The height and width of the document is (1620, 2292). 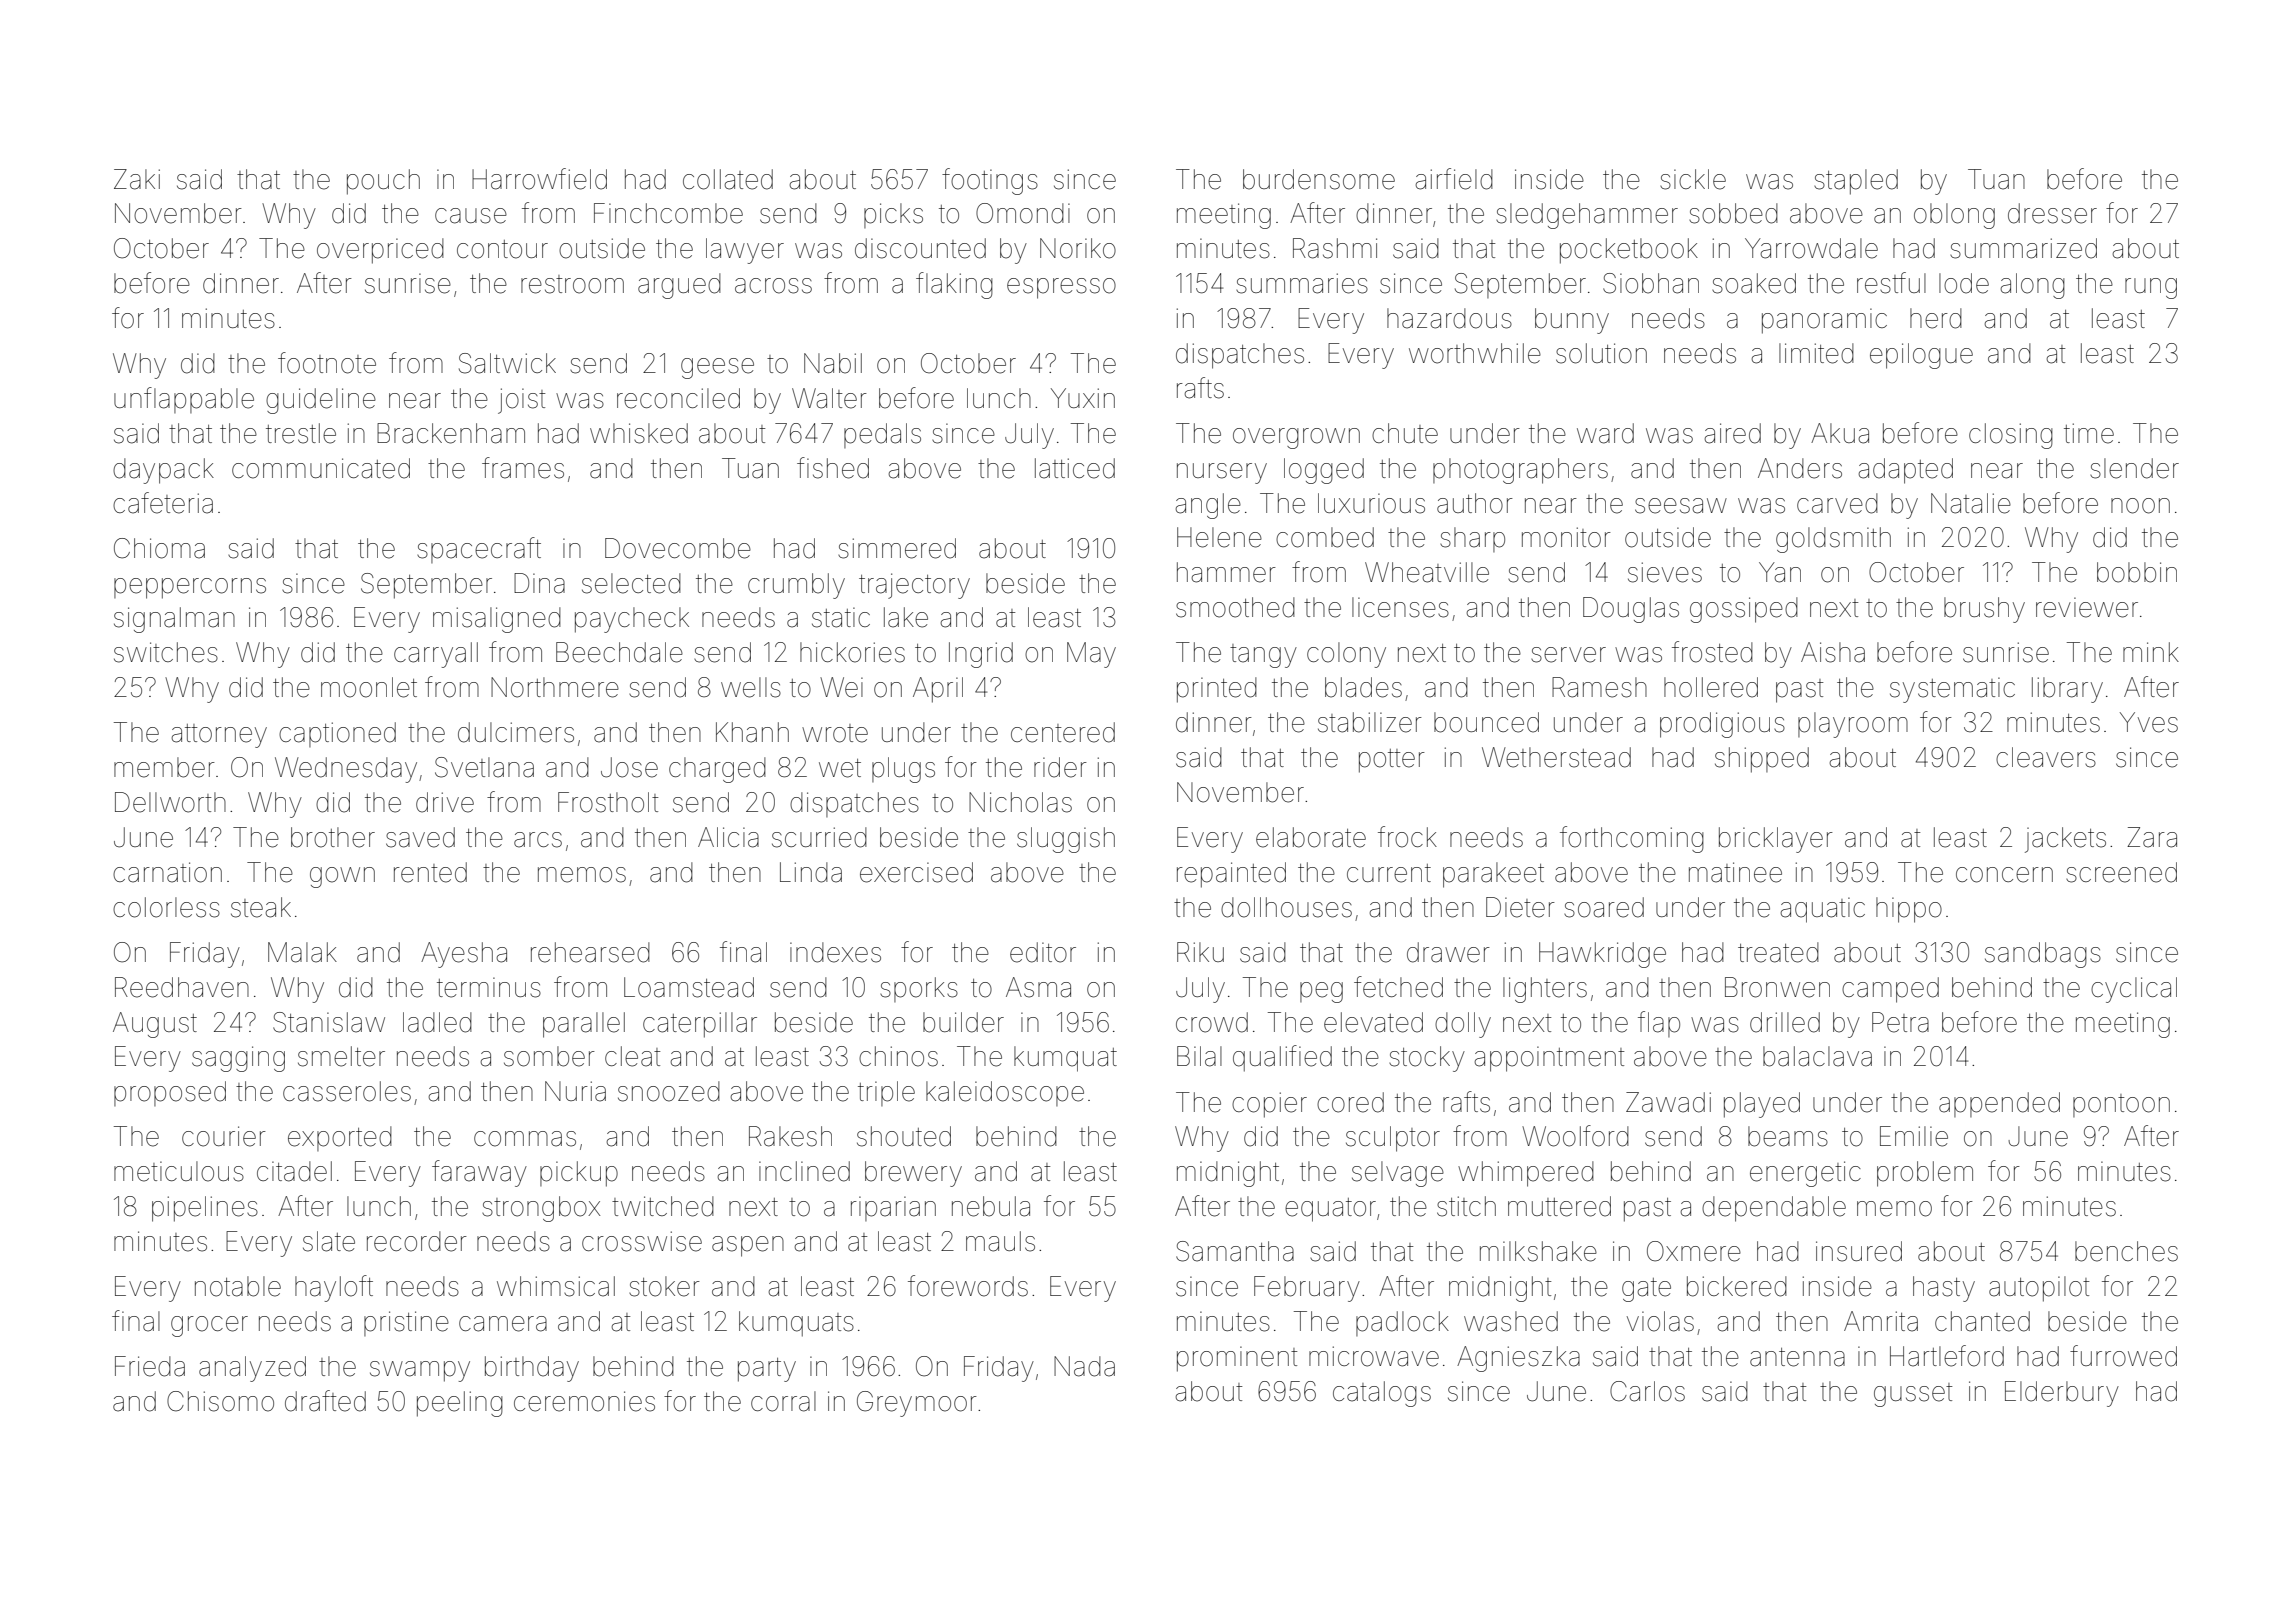 What do you see at coordinates (1693, 179) in the document?
I see `sickle` at bounding box center [1693, 179].
